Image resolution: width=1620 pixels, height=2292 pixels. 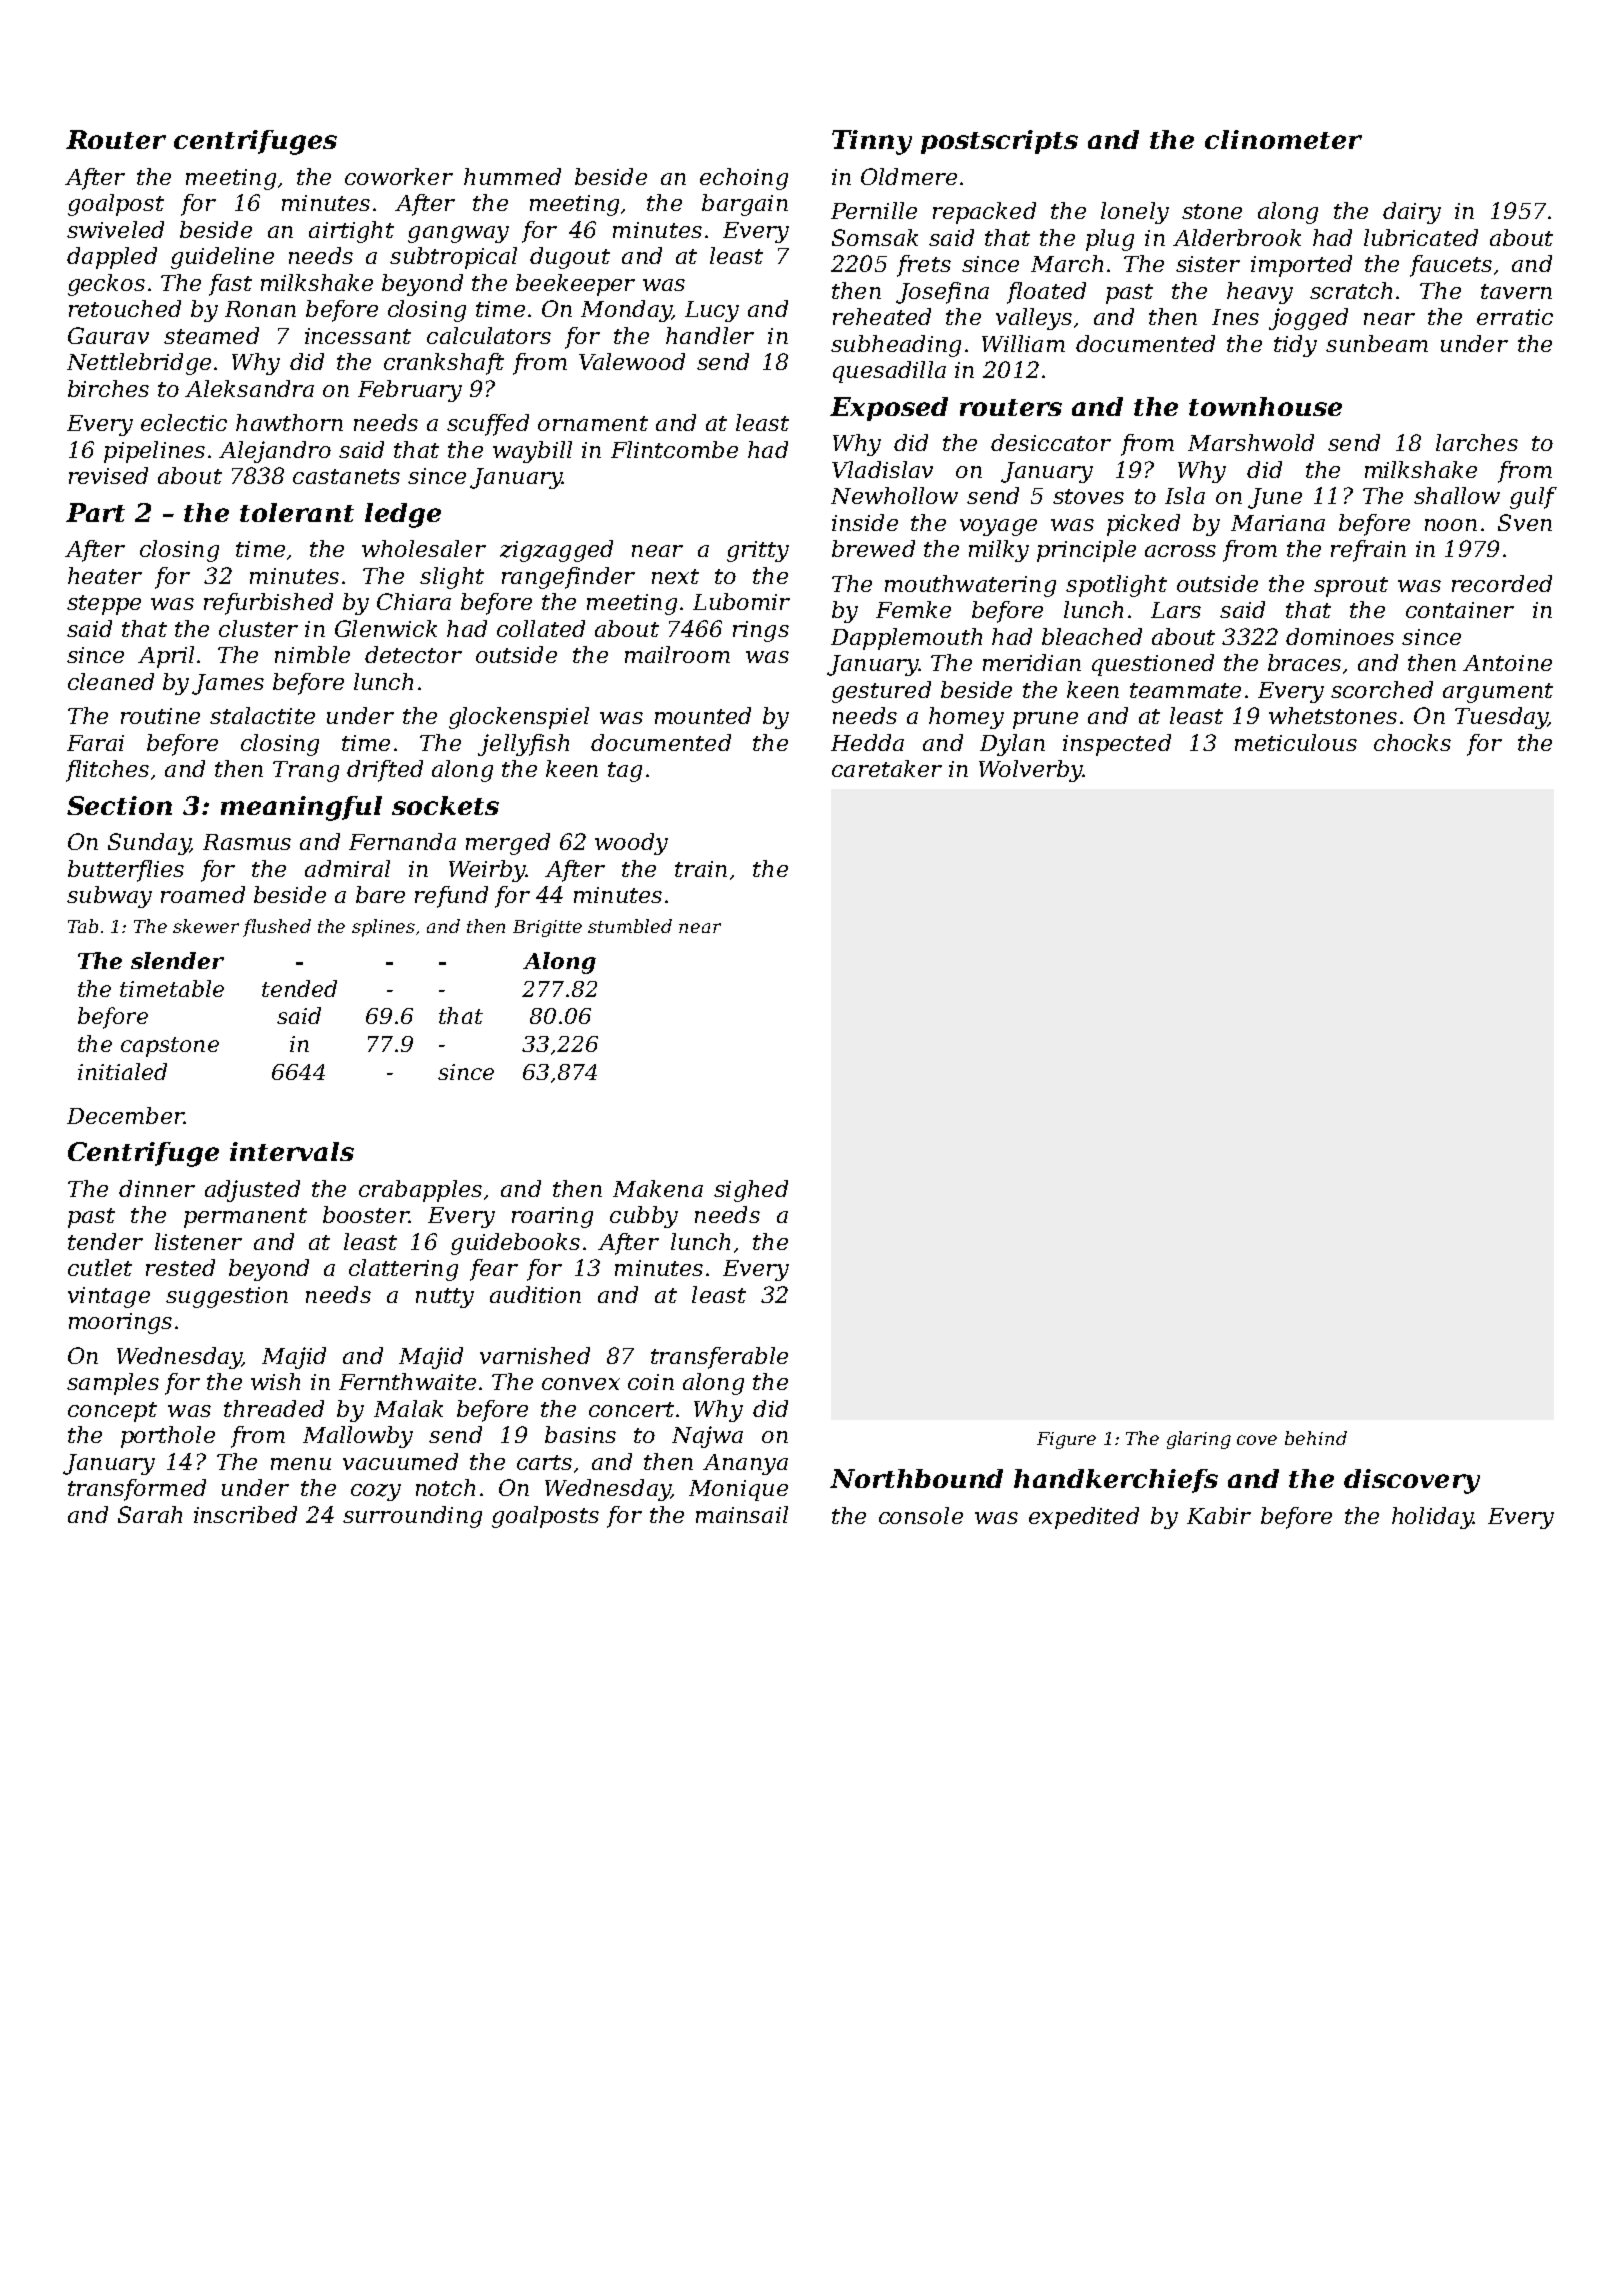 What do you see at coordinates (150, 1514) in the screenshot?
I see `Sarah` at bounding box center [150, 1514].
